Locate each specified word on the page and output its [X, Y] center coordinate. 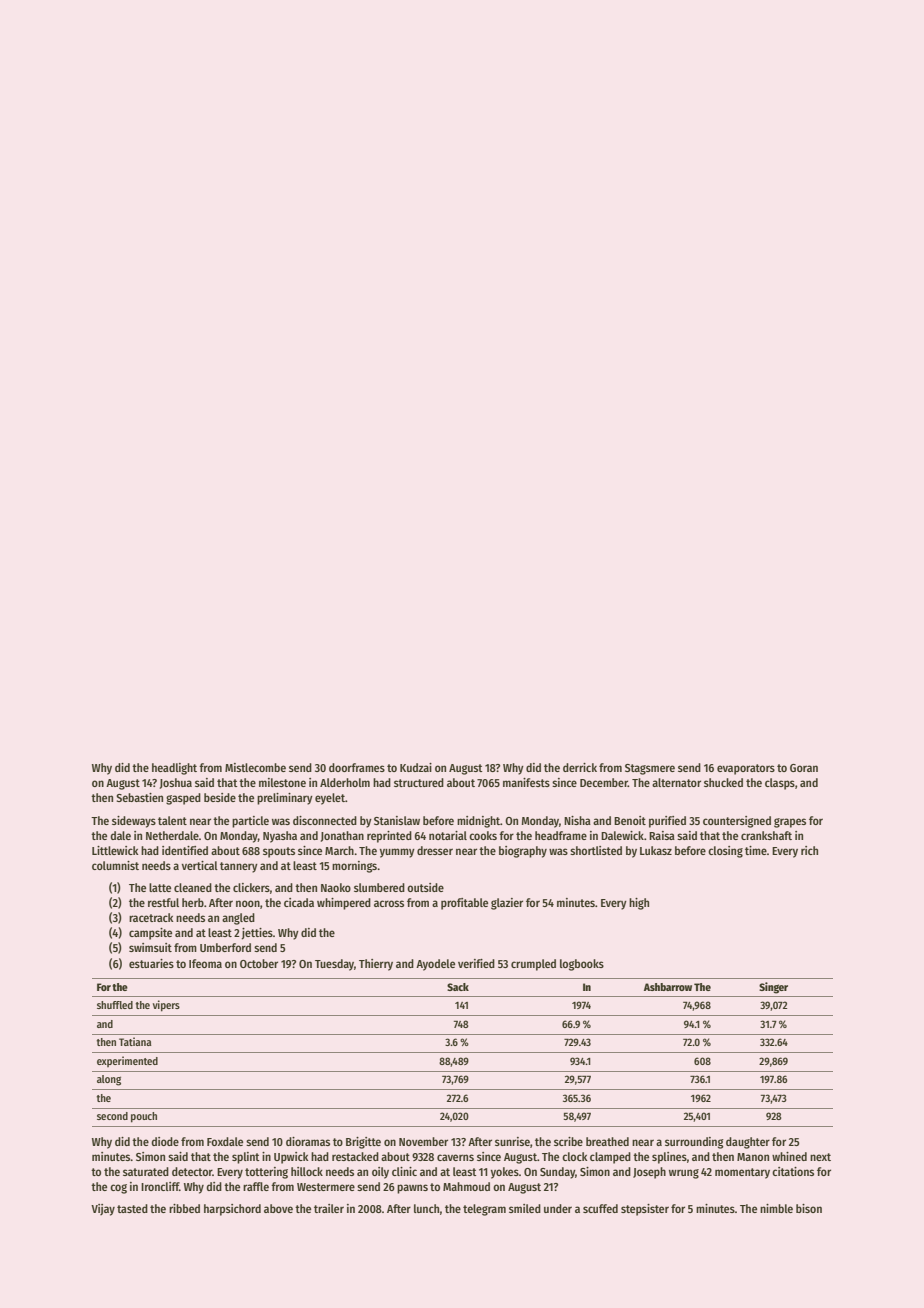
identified [185, 850]
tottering [266, 1173]
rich [809, 850]
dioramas [308, 1141]
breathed [607, 1141]
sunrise [512, 1141]
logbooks [582, 965]
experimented [127, 1061]
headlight [174, 769]
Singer [773, 988]
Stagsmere [650, 769]
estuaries [151, 963]
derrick [580, 767]
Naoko [336, 887]
